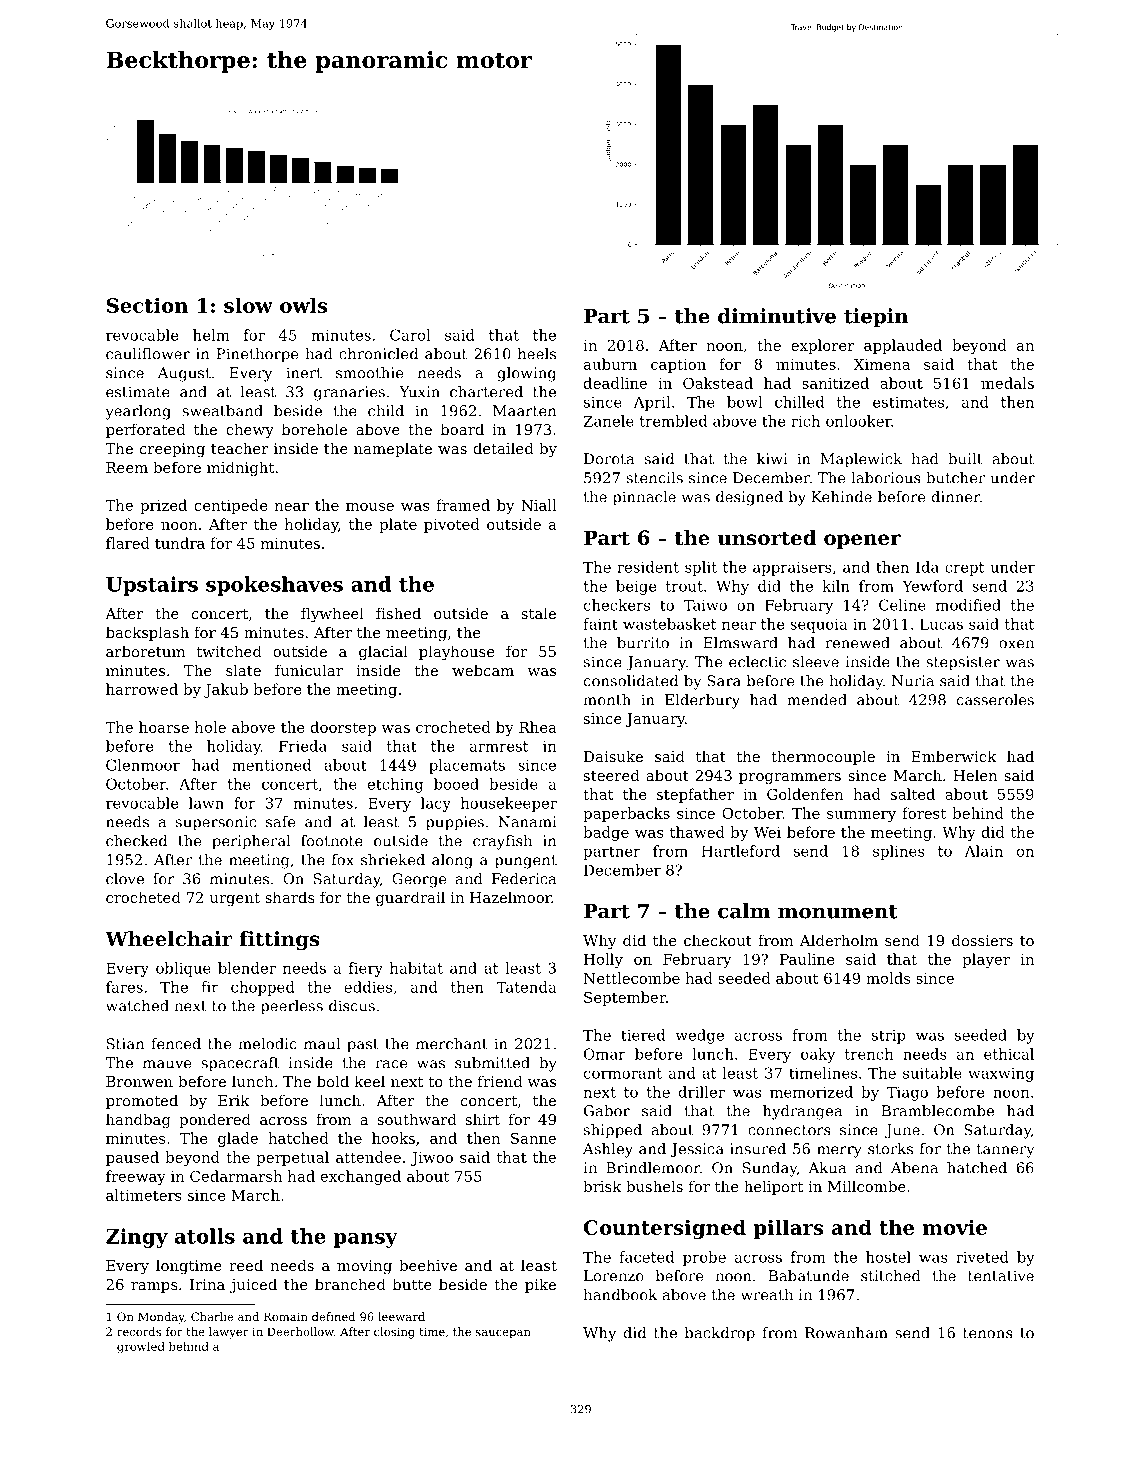 Image resolution: width=1140 pixels, height=1476 pixels. What do you see at coordinates (720, 1334) in the screenshot?
I see `backdrop` at bounding box center [720, 1334].
